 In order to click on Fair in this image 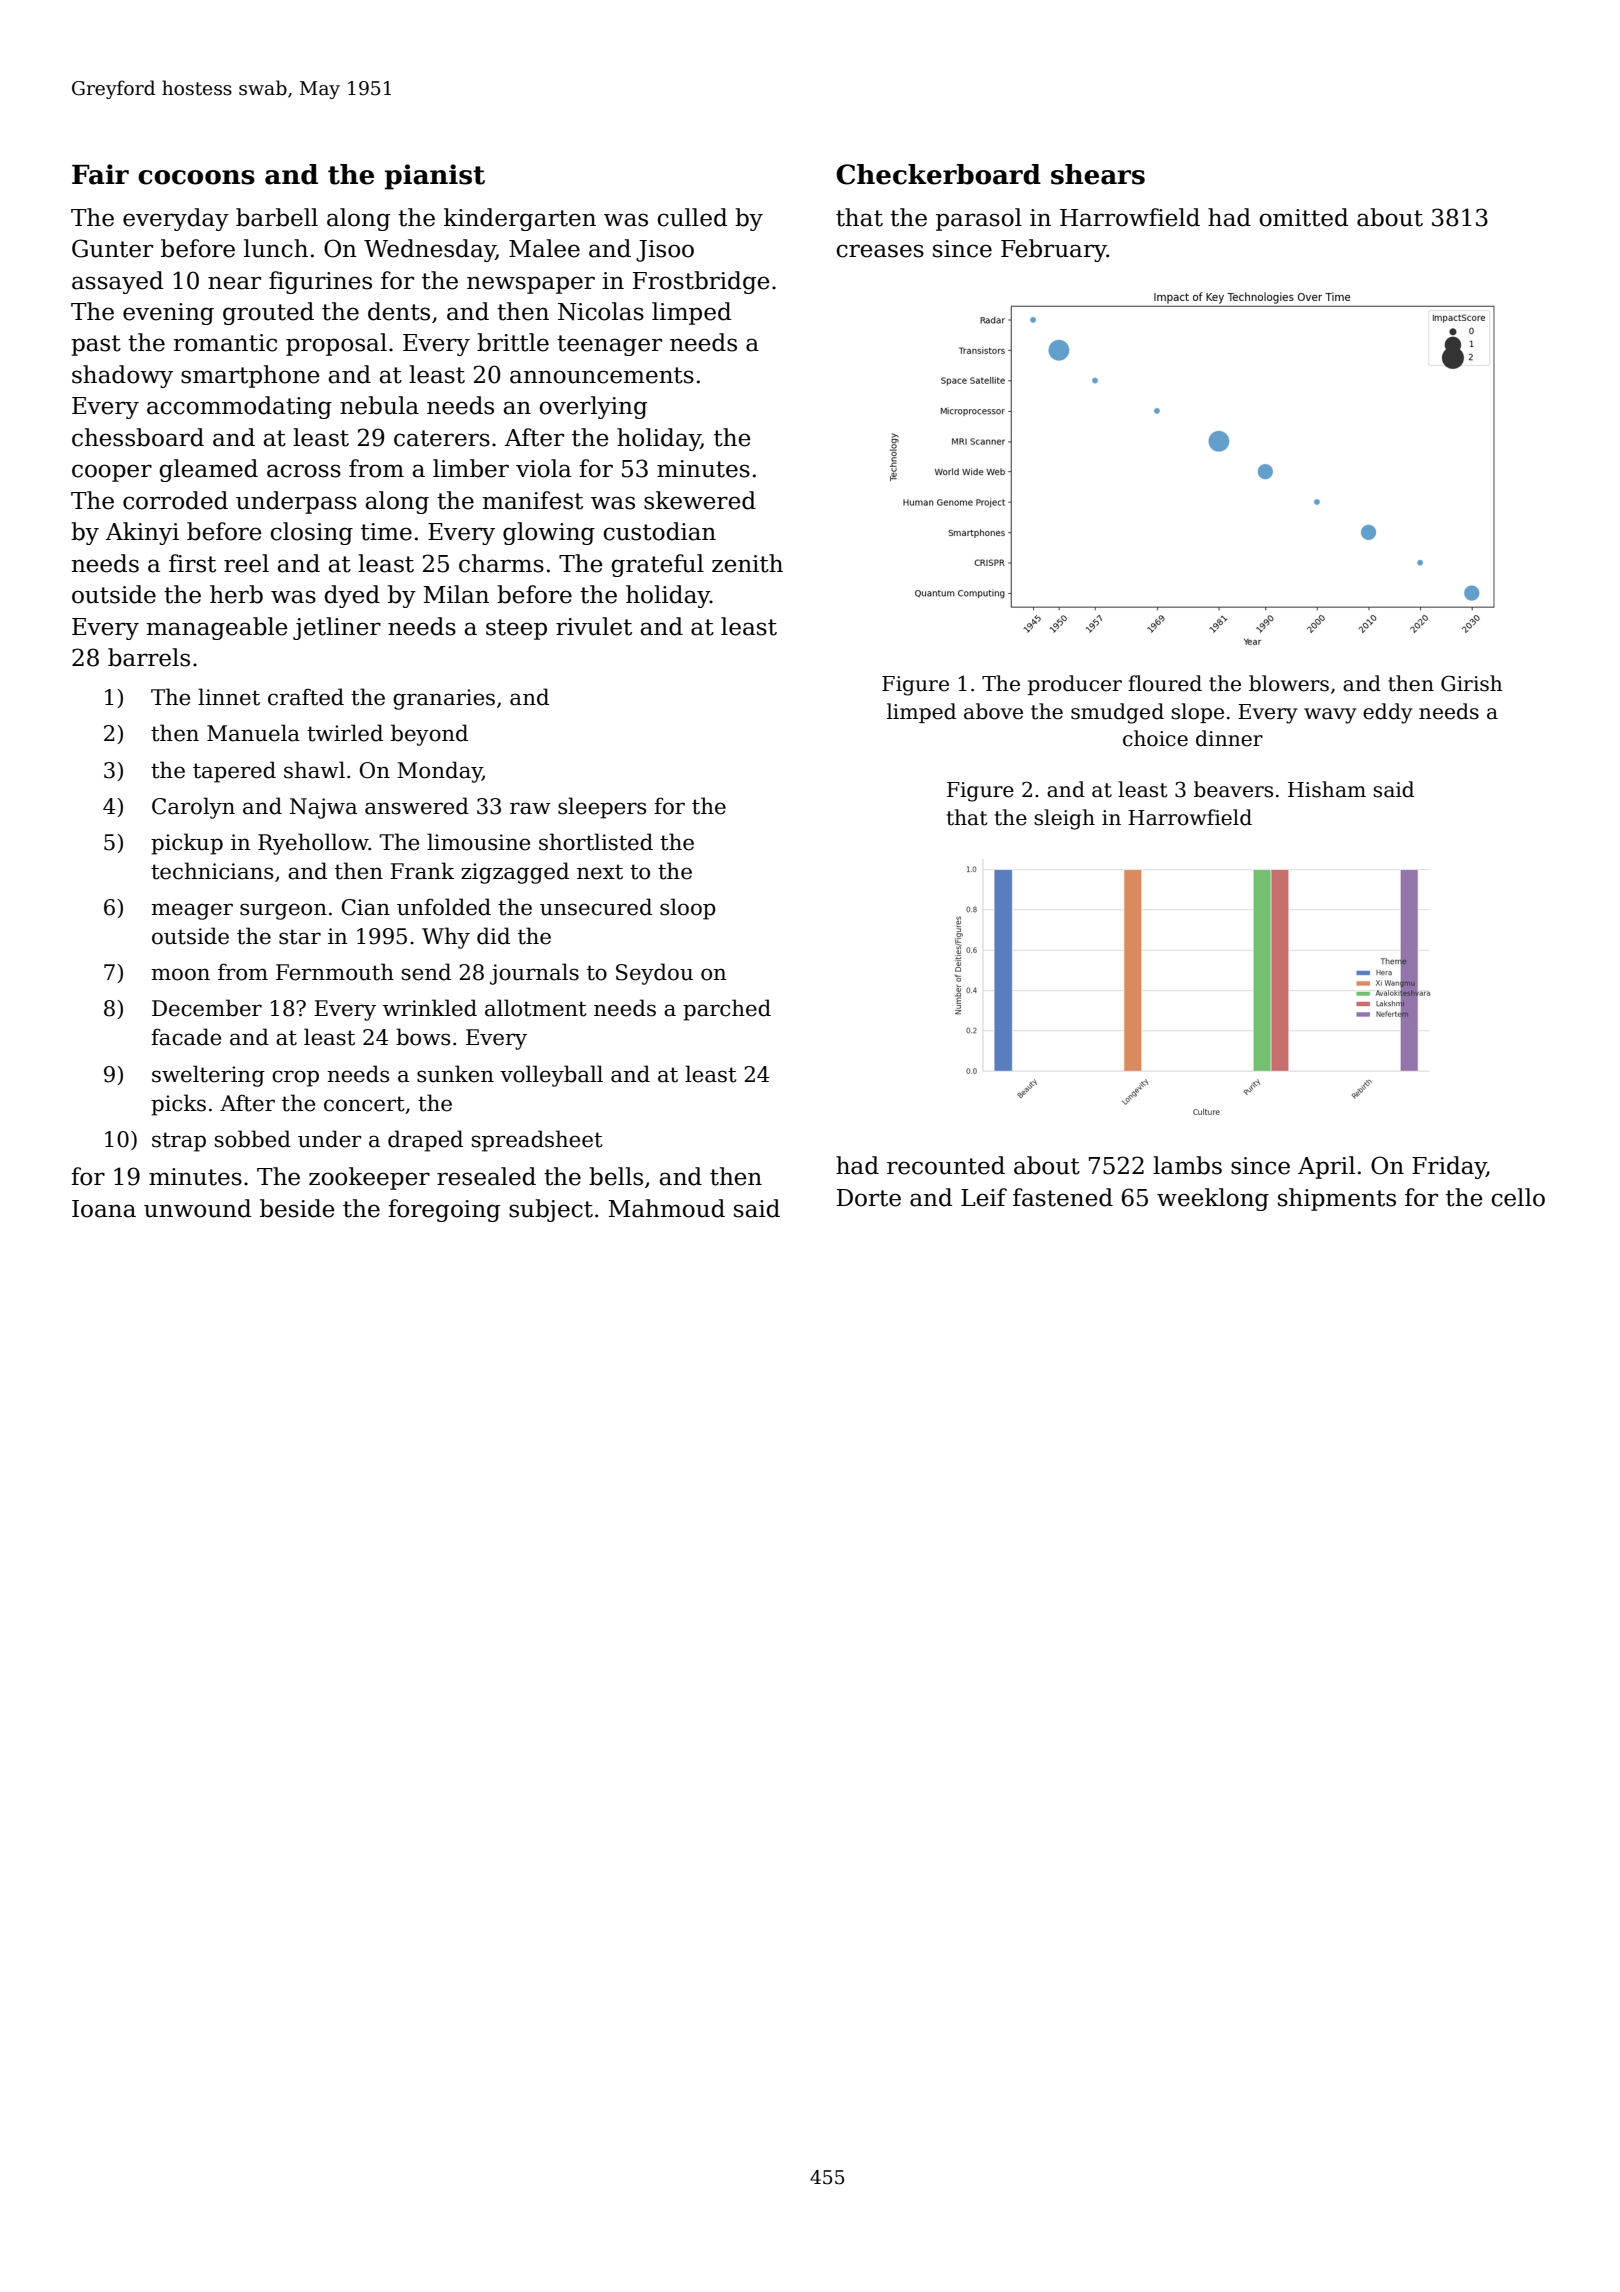, I will do `click(100, 174)`.
